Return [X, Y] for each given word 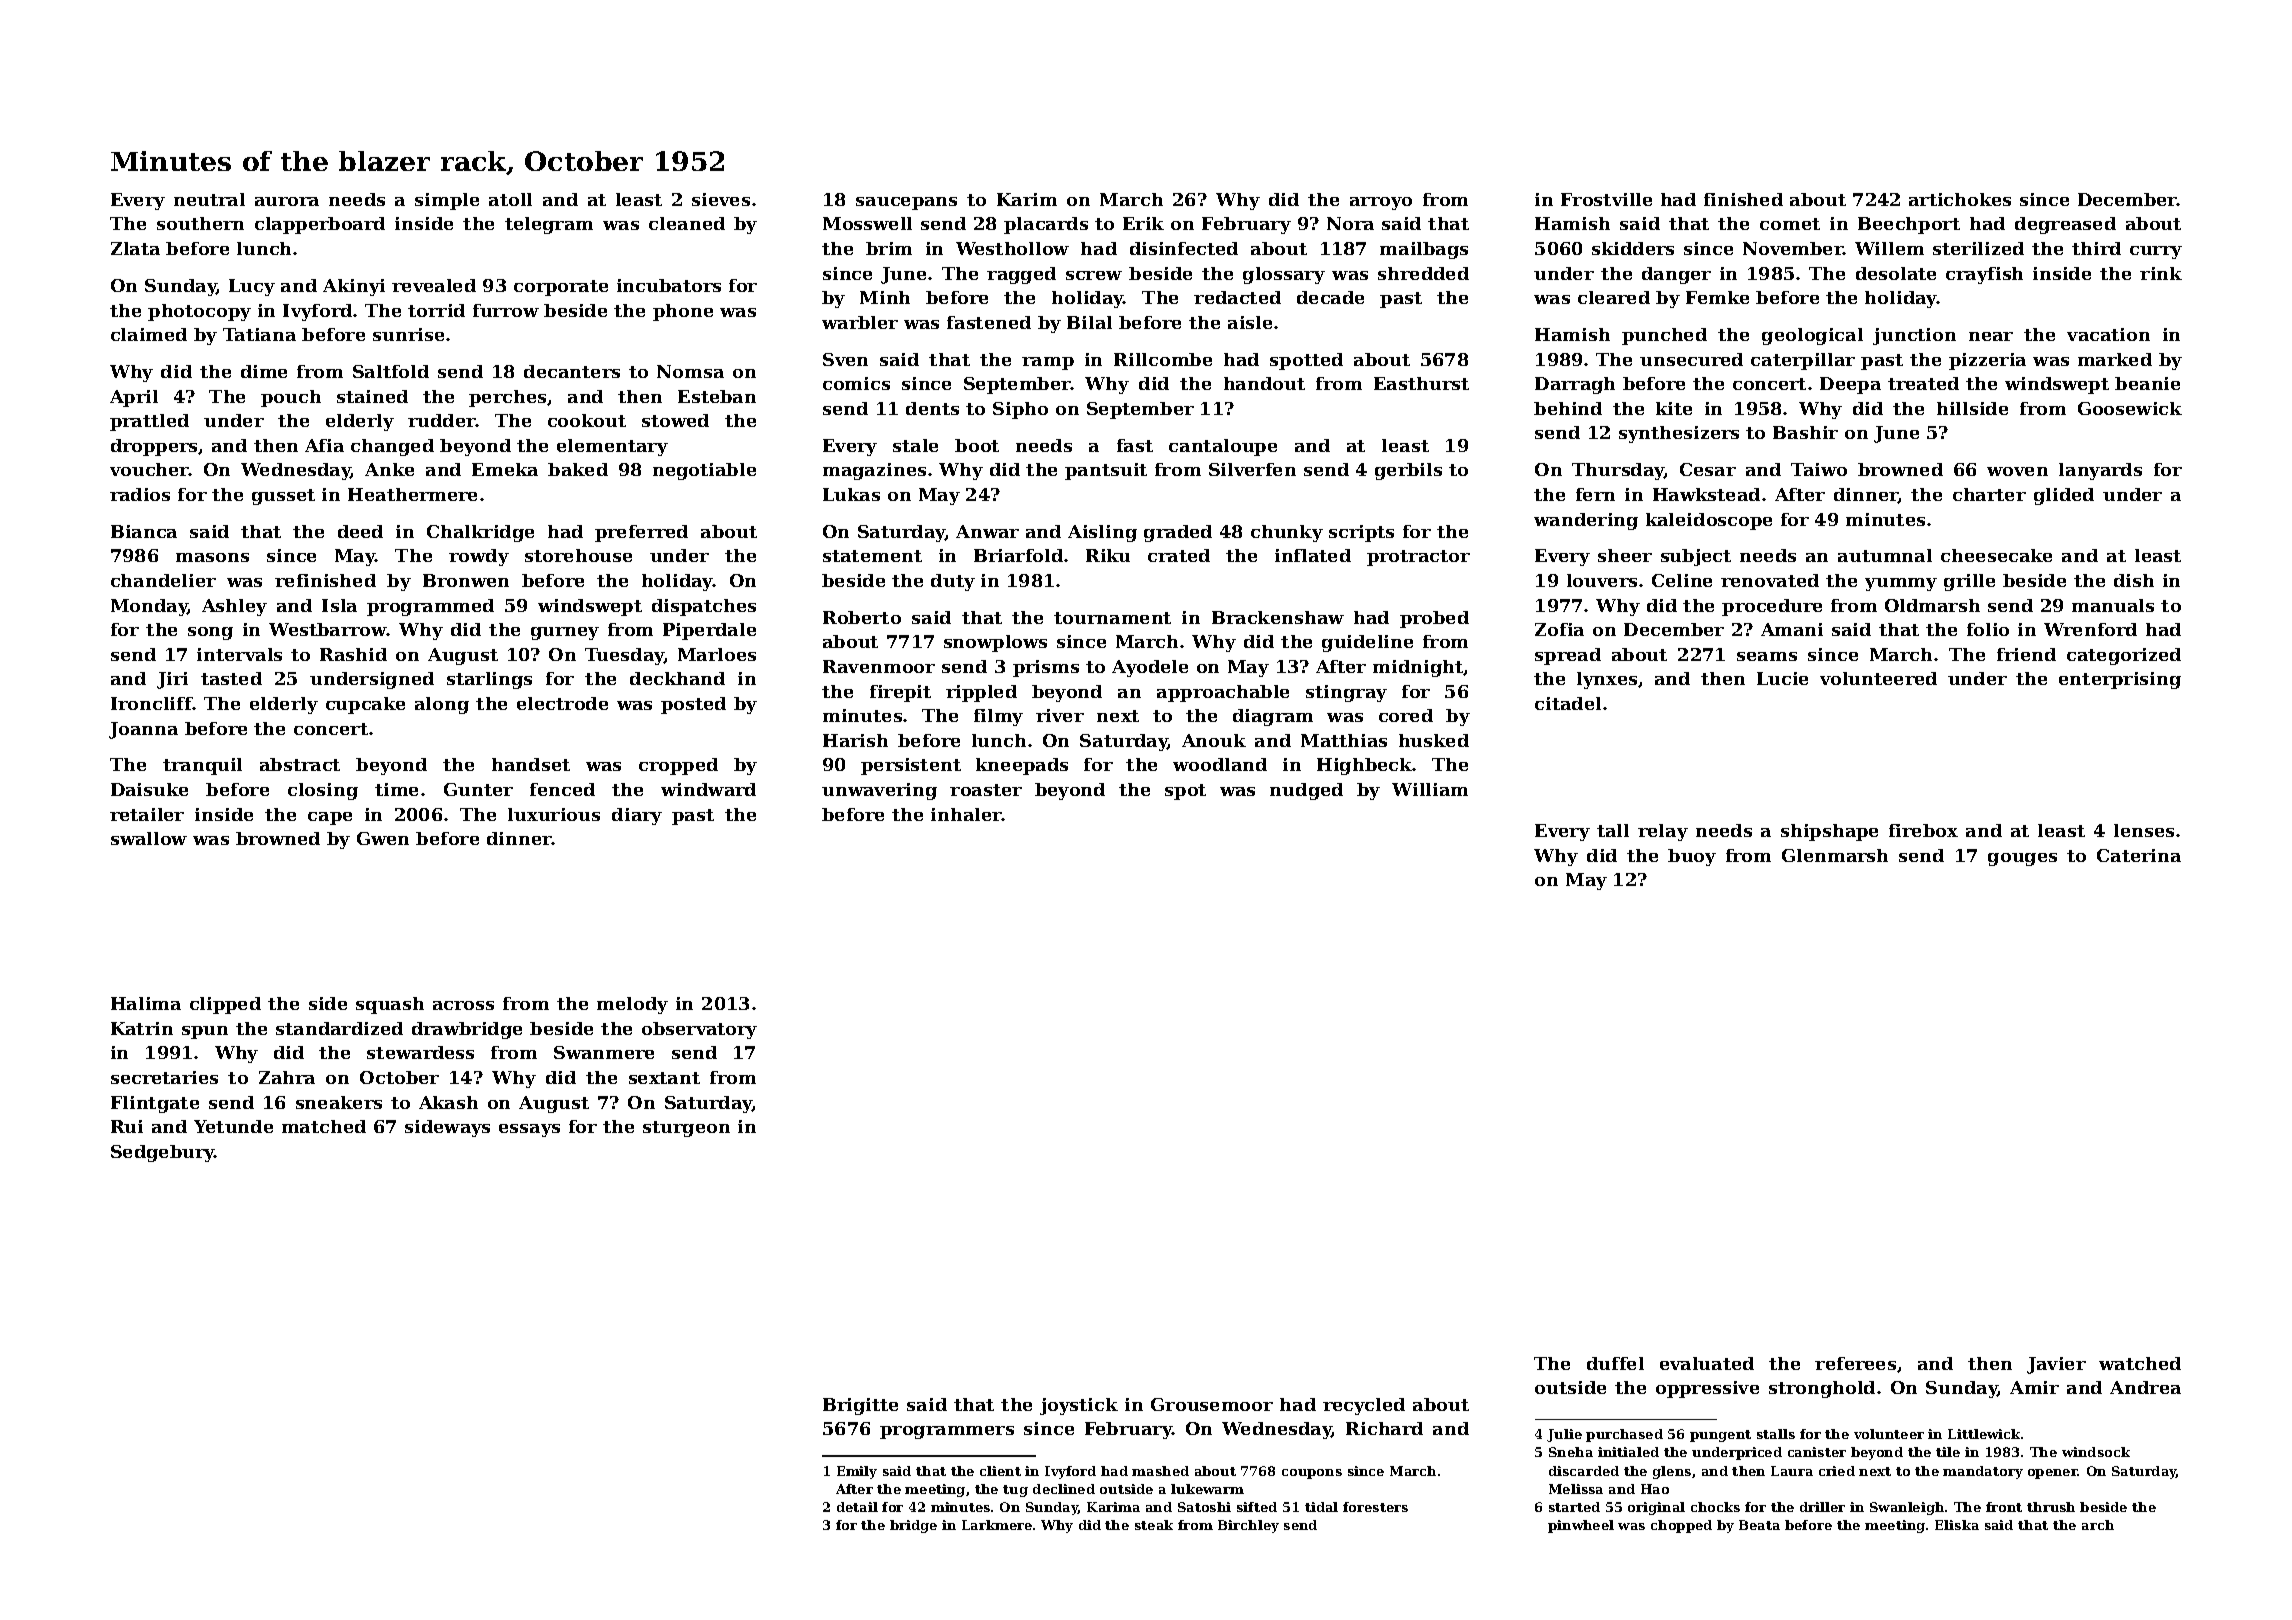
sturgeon [686, 1129]
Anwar [987, 531]
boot [977, 445]
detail [857, 1507]
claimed [149, 334]
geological [1812, 336]
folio [1988, 629]
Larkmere [997, 1525]
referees [1855, 1363]
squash [390, 1005]
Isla [339, 605]
